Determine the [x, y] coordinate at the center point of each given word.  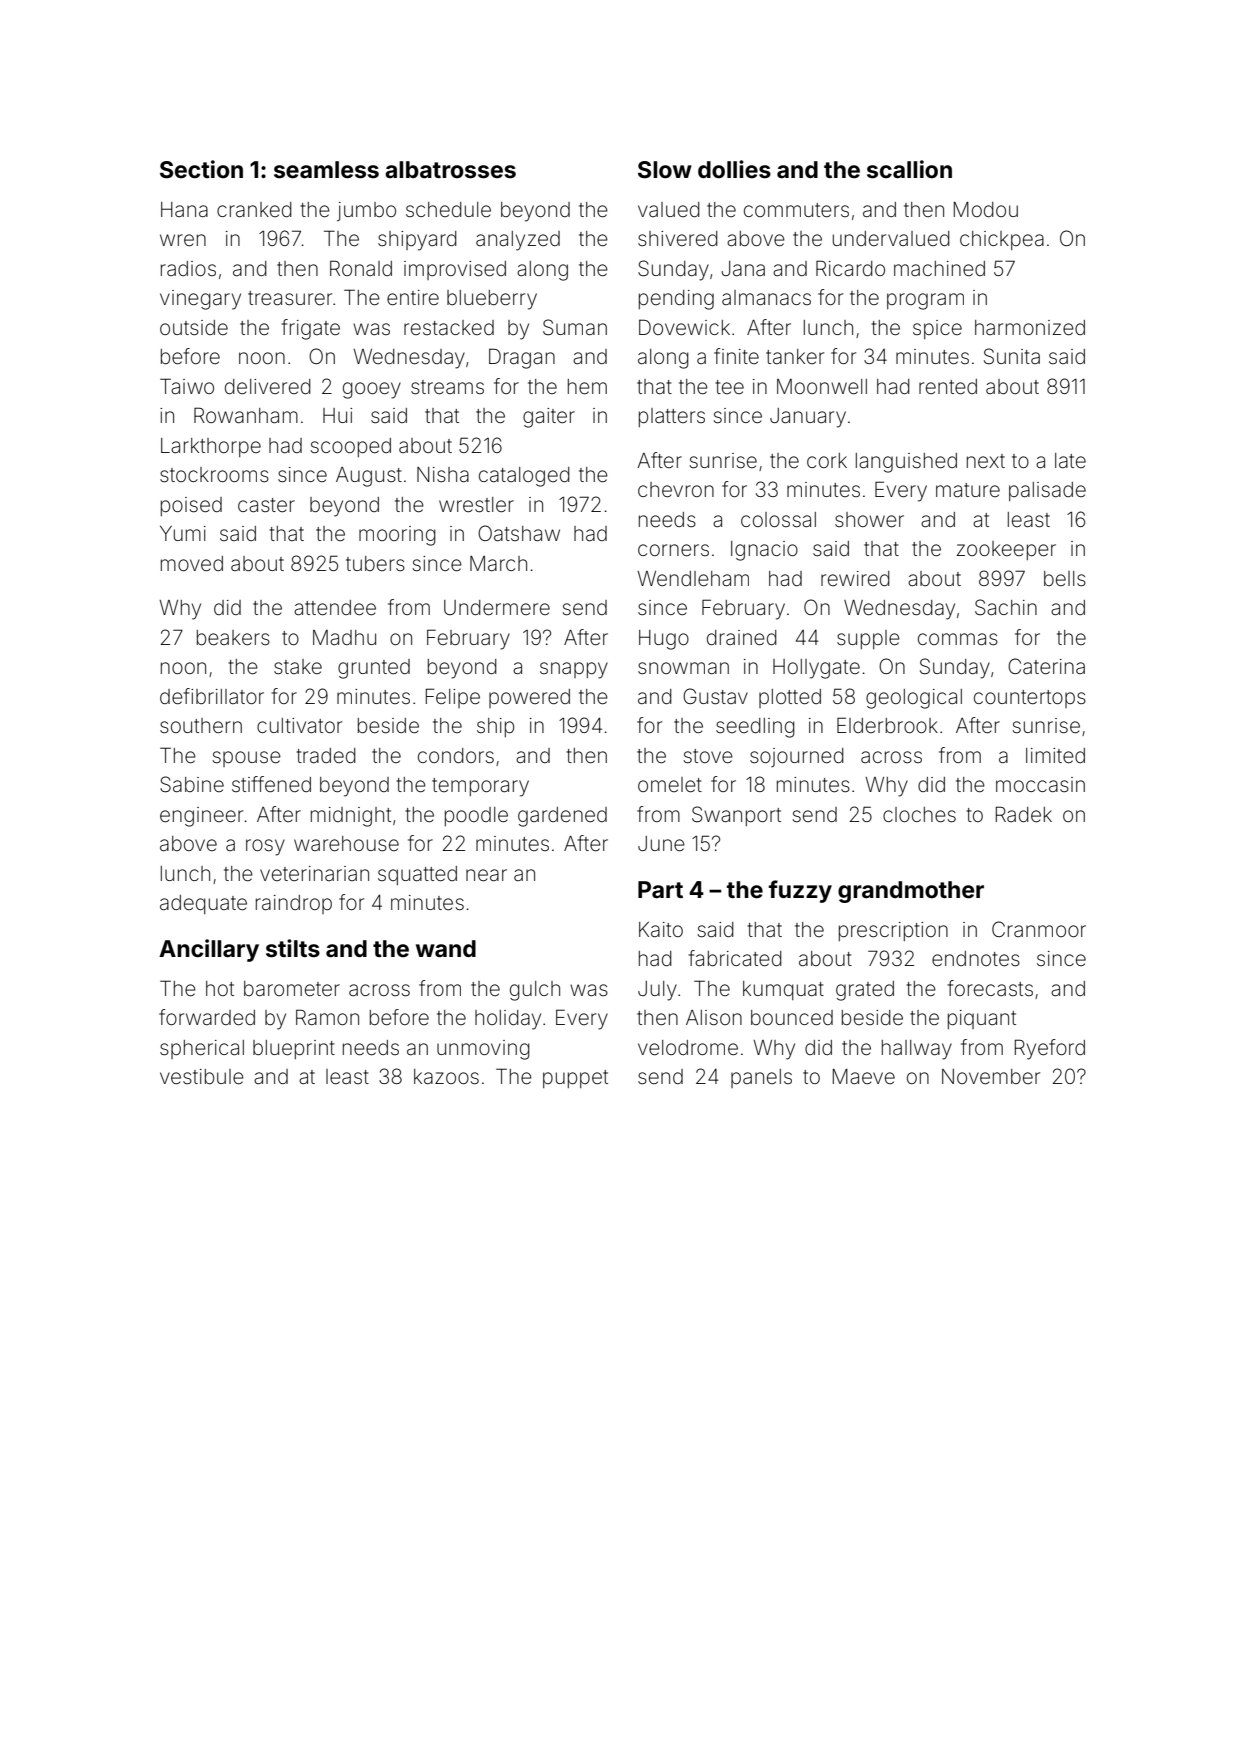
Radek [1024, 814]
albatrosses [450, 170]
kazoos [446, 1076]
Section [201, 169]
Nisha [443, 474]
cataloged [524, 477]
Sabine [192, 784]
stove [708, 756]
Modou [986, 209]
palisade [1047, 491]
